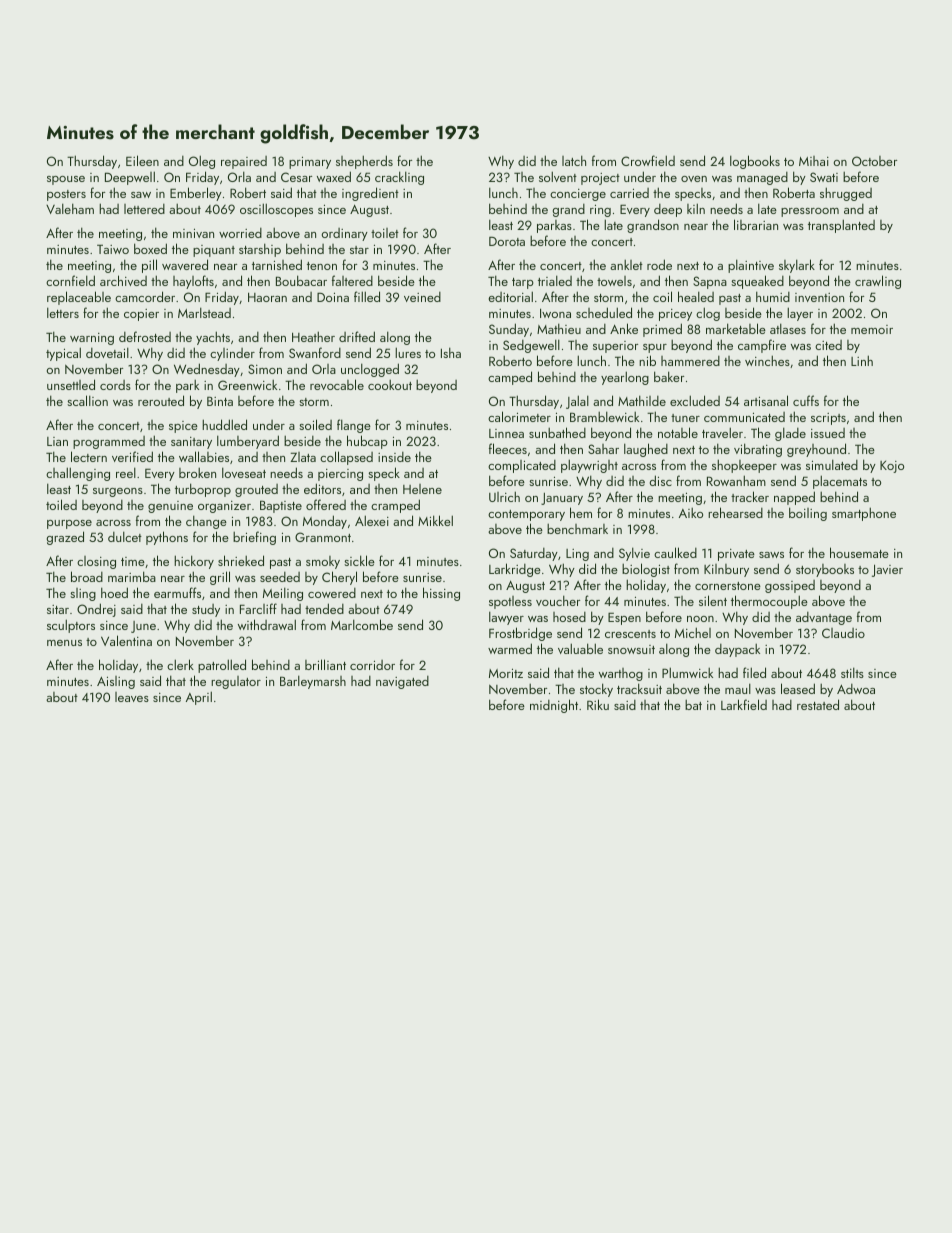  I want to click on Eileen, so click(142, 160).
